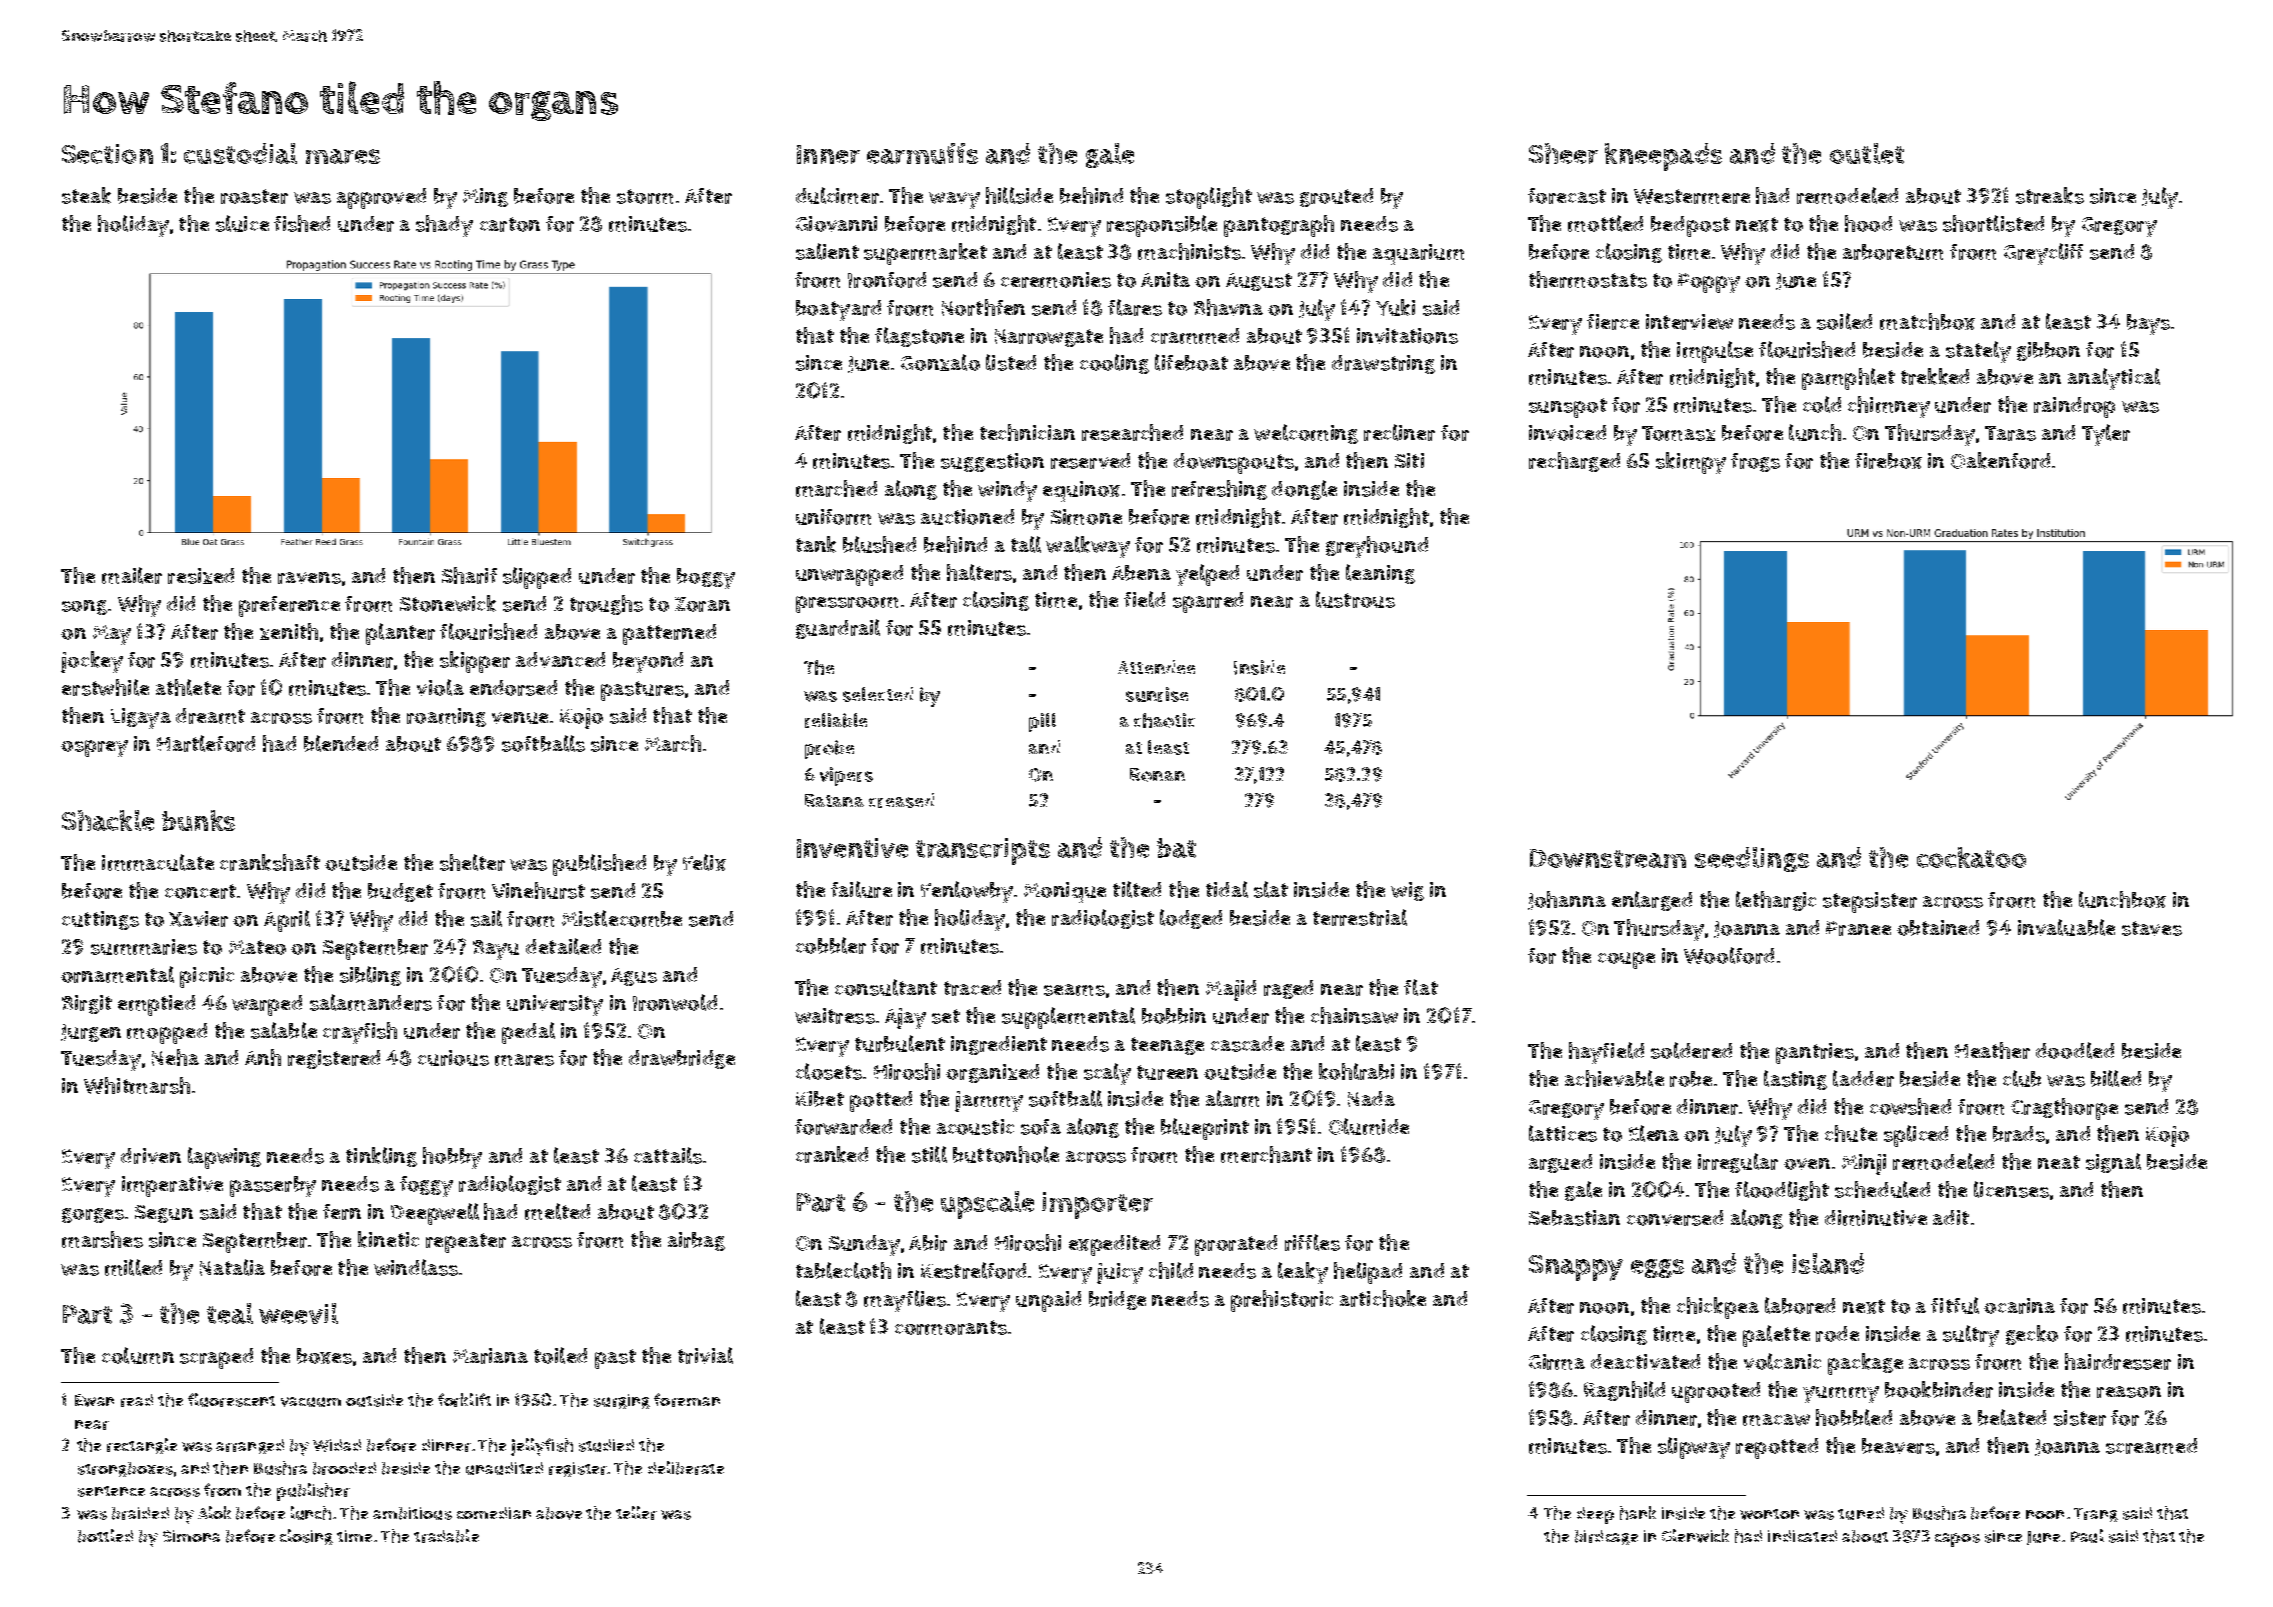 This screenshot has width=2273, height=1607. Describe the element at coordinates (836, 224) in the screenshot. I see `Giovanni` at that location.
